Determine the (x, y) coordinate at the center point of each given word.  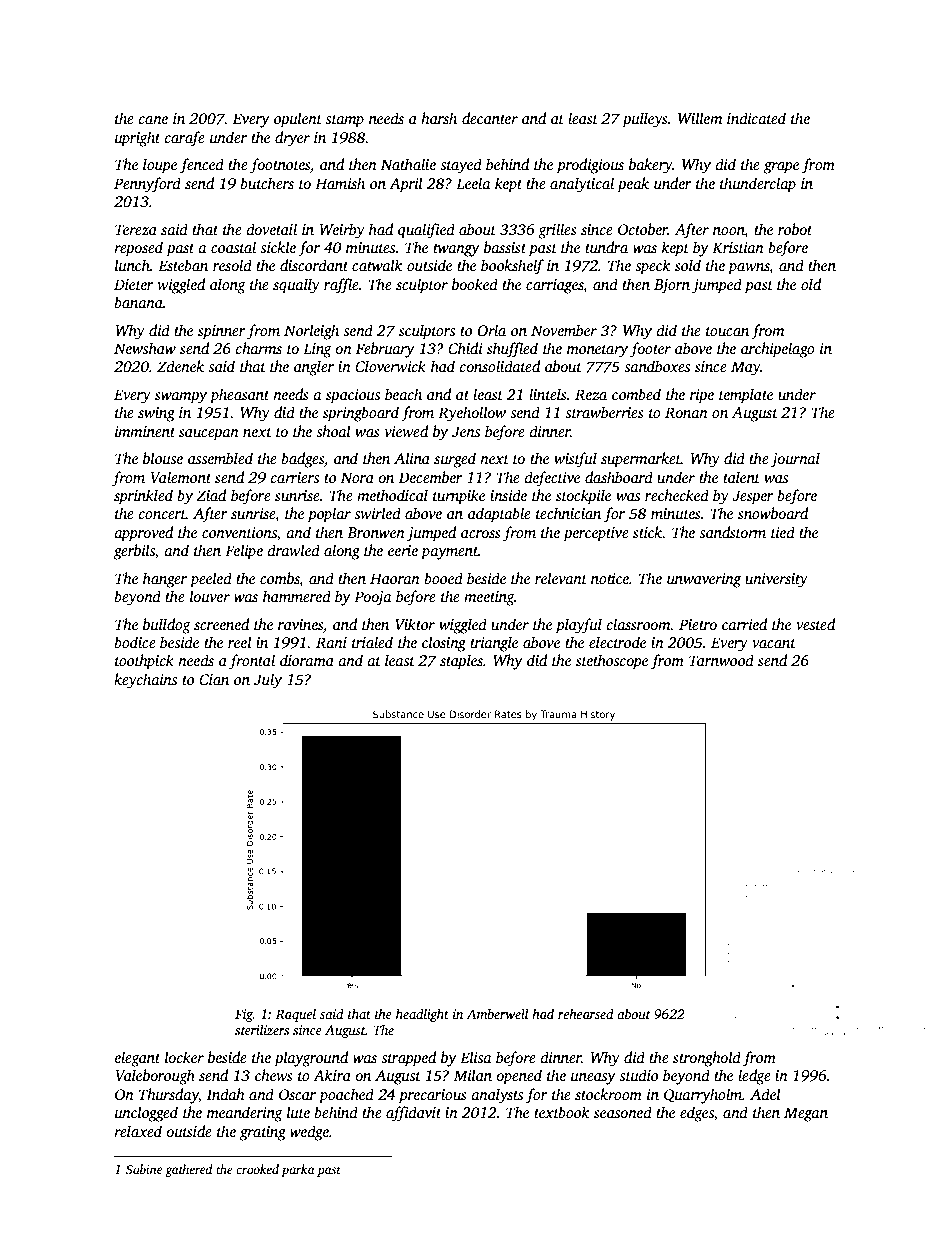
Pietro (698, 624)
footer (650, 350)
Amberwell (497, 1014)
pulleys (645, 120)
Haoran (395, 578)
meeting (489, 598)
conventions (239, 532)
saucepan (209, 435)
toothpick (144, 662)
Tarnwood (721, 660)
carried (744, 624)
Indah (226, 1094)
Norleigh (311, 332)
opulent (298, 120)
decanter (490, 118)
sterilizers (262, 1030)
